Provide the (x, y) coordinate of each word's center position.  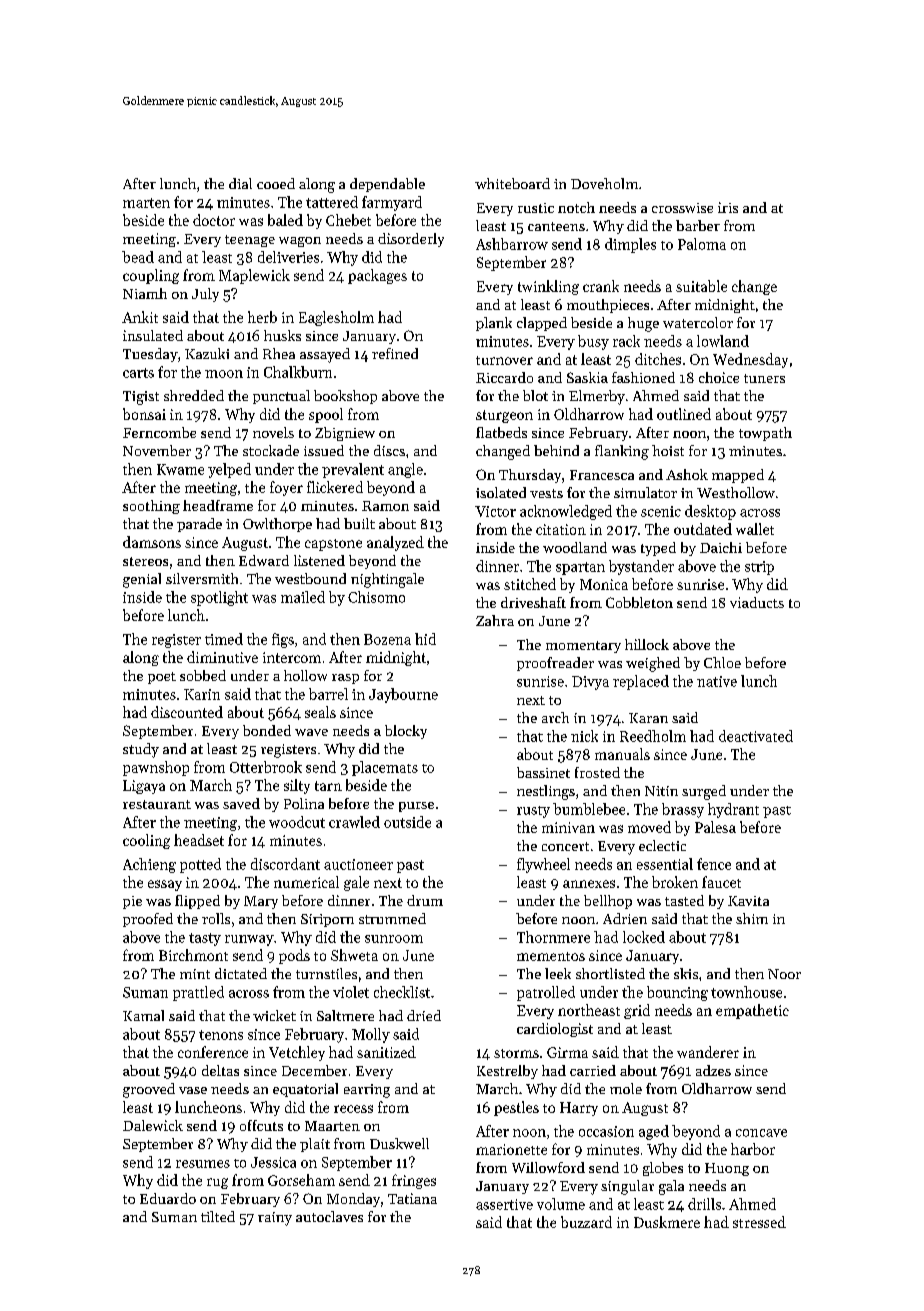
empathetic (752, 1011)
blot (535, 395)
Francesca (602, 475)
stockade (271, 450)
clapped (542, 324)
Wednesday (750, 360)
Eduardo (168, 1198)
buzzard (586, 1222)
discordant (285, 864)
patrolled (546, 993)
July (205, 295)
